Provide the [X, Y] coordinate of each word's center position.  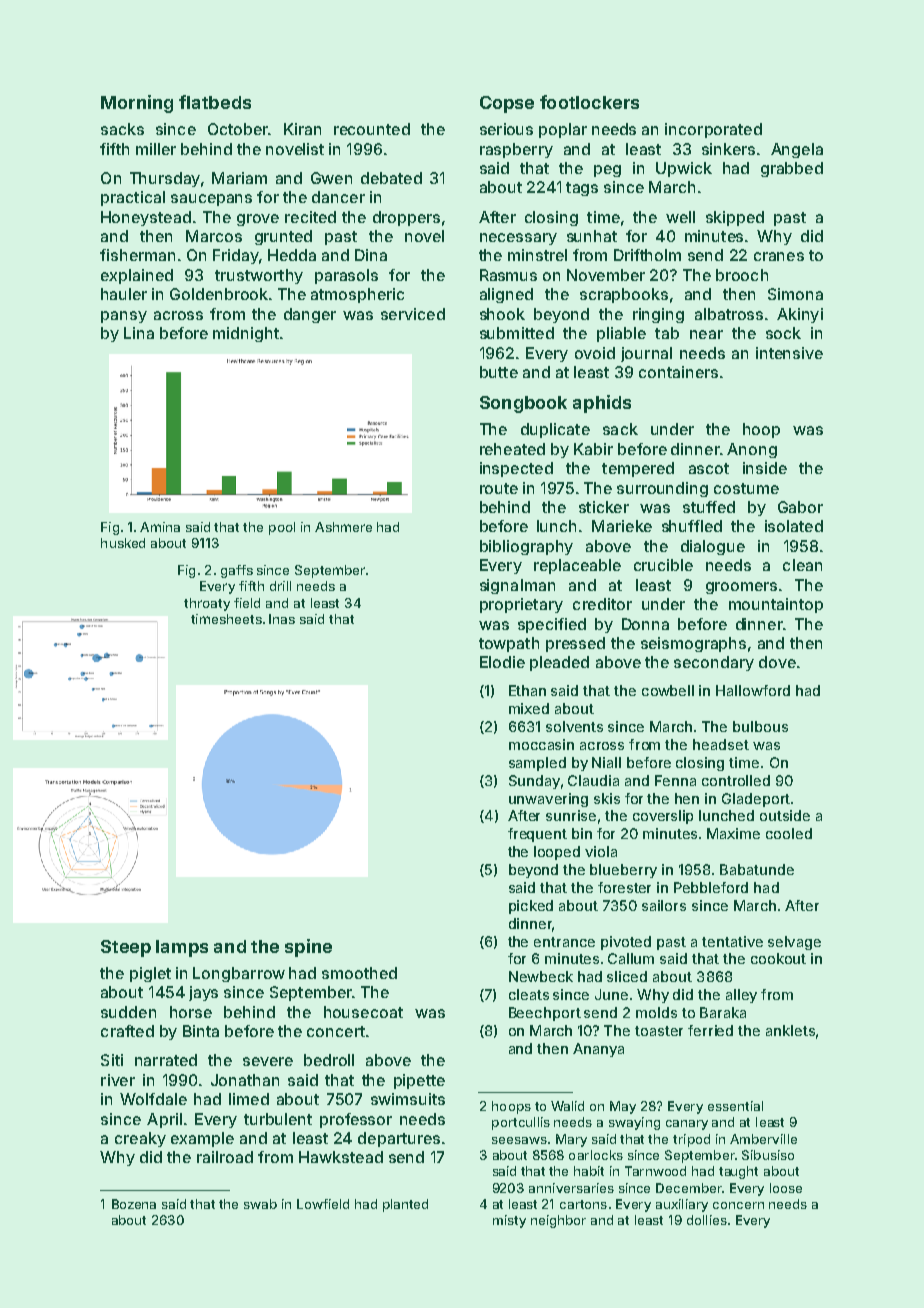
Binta [201, 1031]
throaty [207, 604]
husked [123, 543]
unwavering [548, 800]
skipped [735, 218]
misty [509, 1221]
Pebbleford [711, 887]
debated [391, 178]
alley [741, 996]
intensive [789, 353]
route [499, 488]
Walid [567, 1106]
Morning [137, 104]
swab [260, 1204]
